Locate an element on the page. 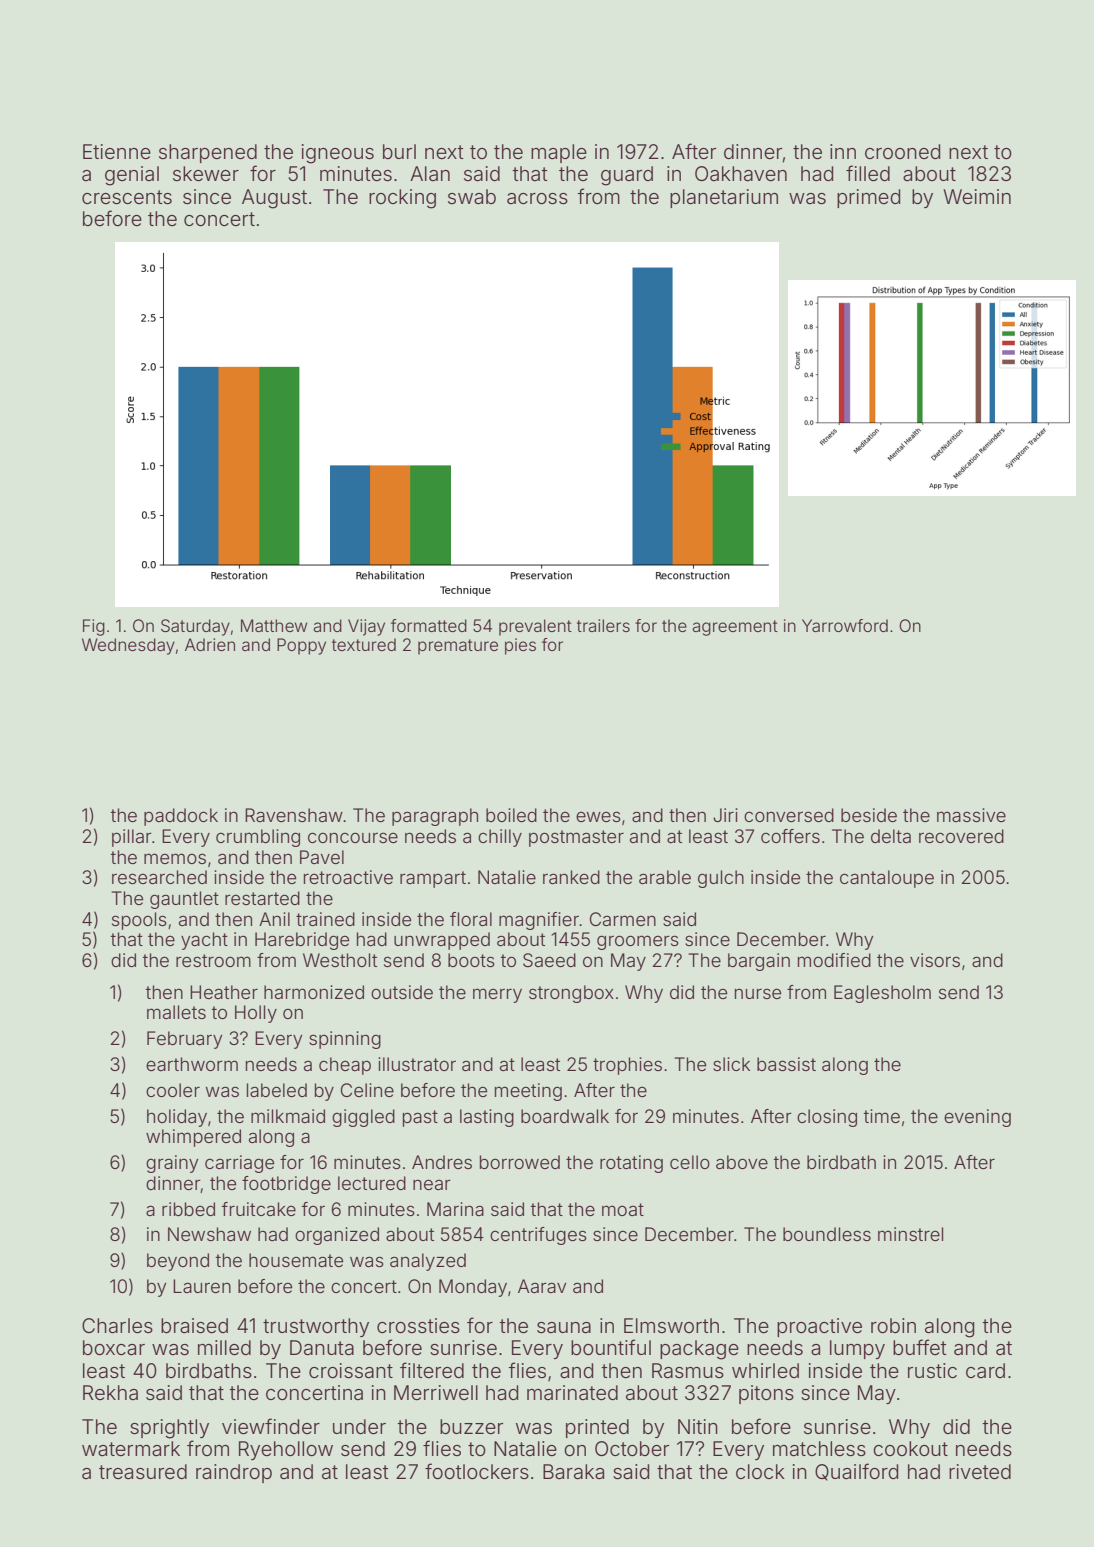  fruitcake is located at coordinates (259, 1209).
